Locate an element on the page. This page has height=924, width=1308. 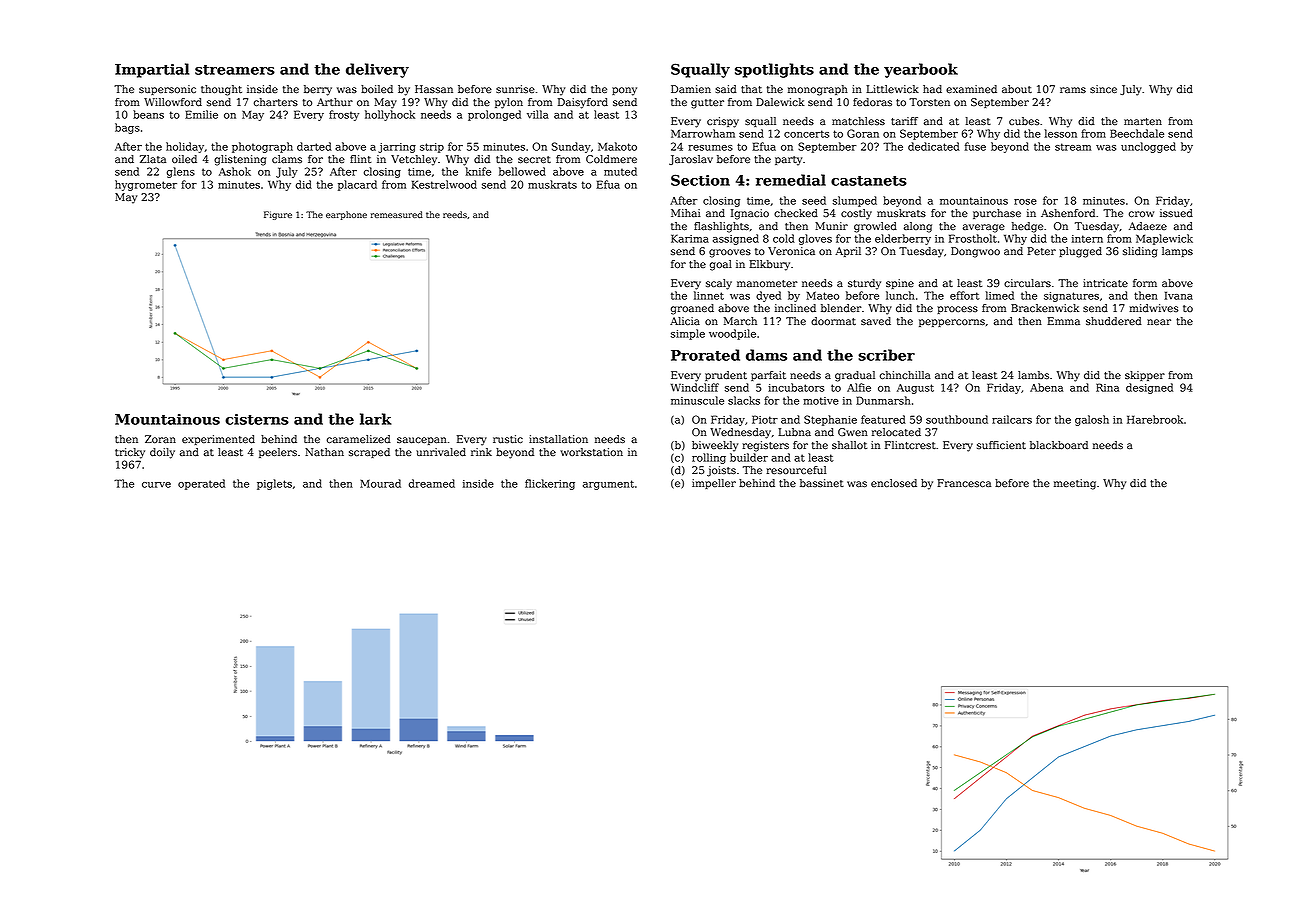
sunrise is located at coordinates (515, 89).
